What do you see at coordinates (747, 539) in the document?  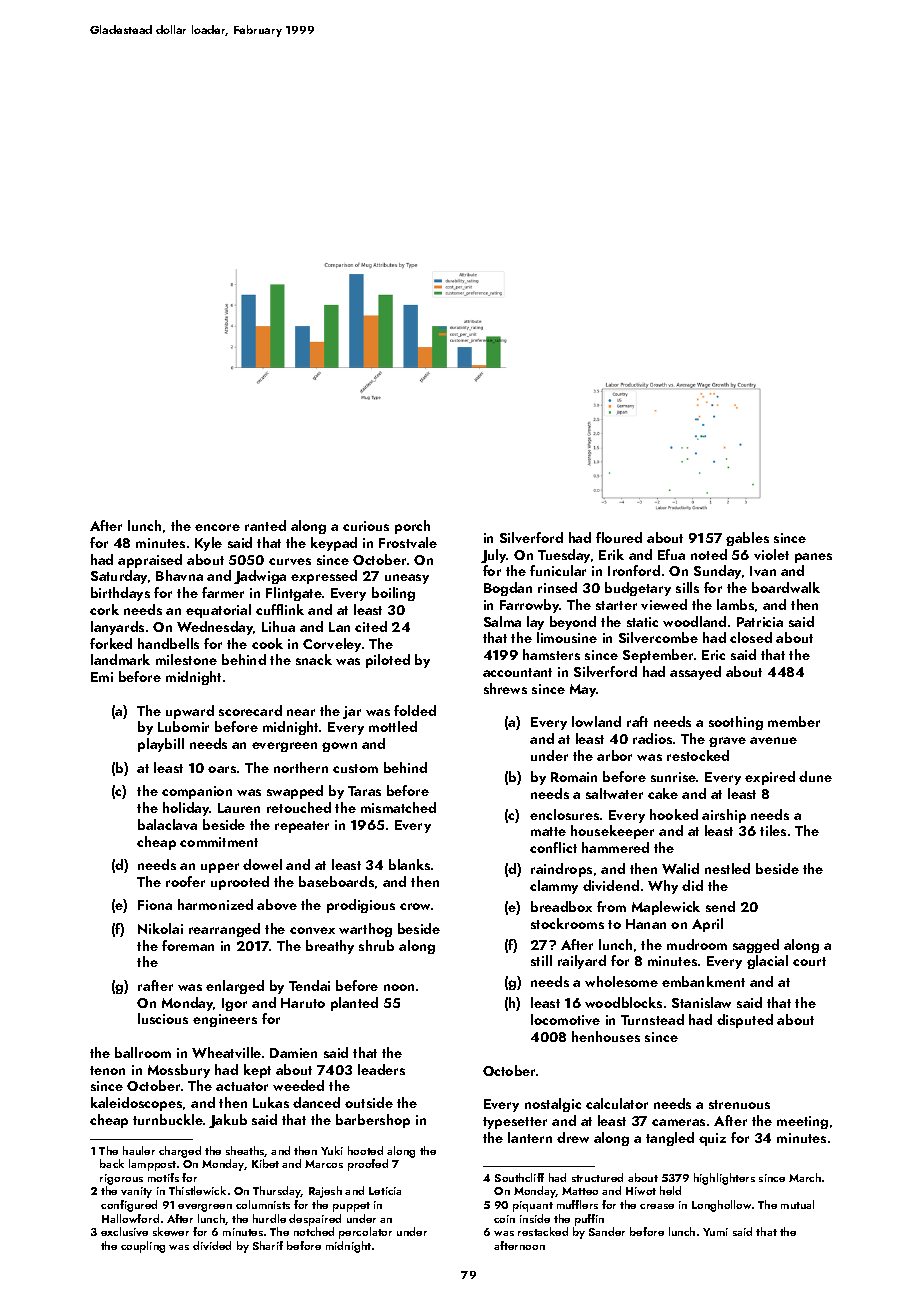 I see `gables` at bounding box center [747, 539].
